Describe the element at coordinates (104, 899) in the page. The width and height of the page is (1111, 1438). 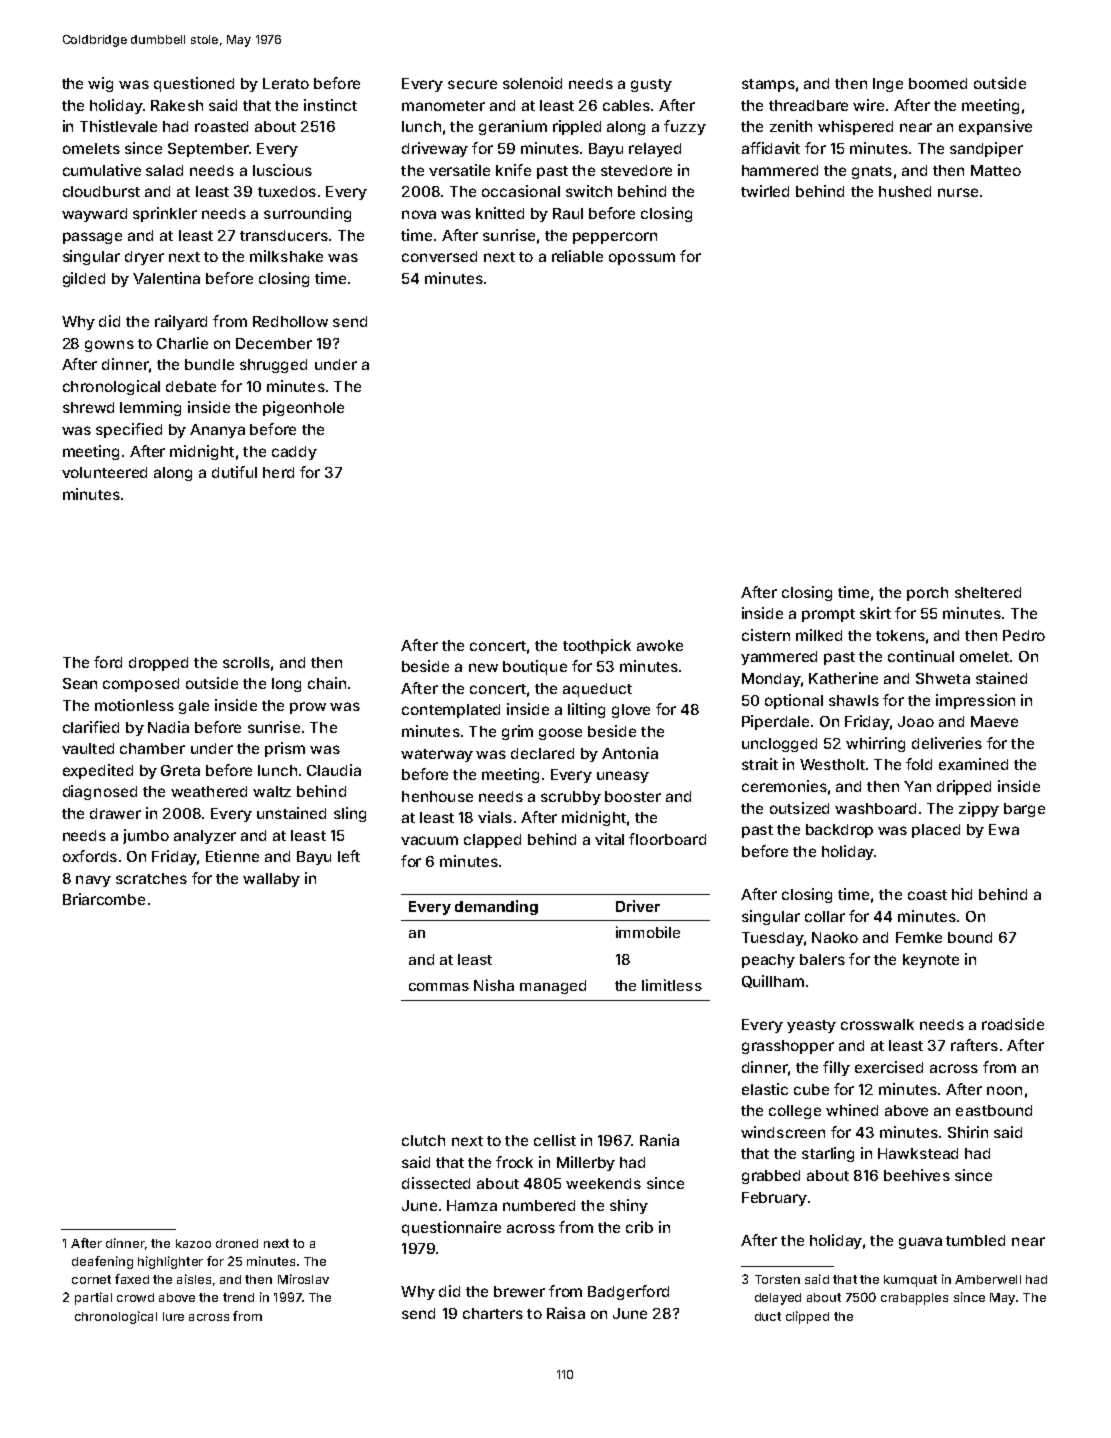
I see `Briarcombe` at that location.
